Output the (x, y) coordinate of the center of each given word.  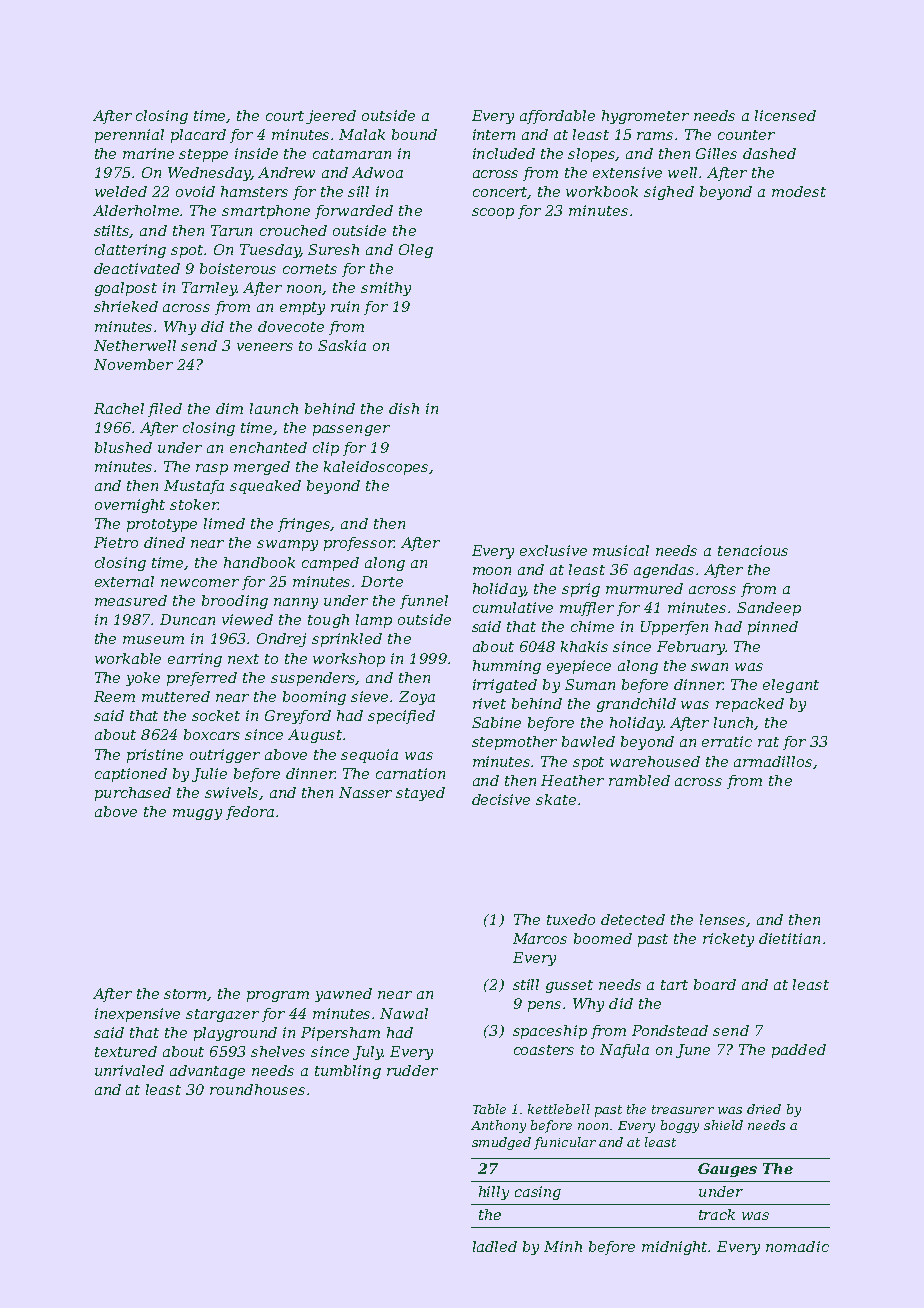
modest (799, 191)
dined (164, 542)
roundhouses (257, 1089)
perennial (129, 136)
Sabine (496, 722)
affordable (557, 117)
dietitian (789, 938)
